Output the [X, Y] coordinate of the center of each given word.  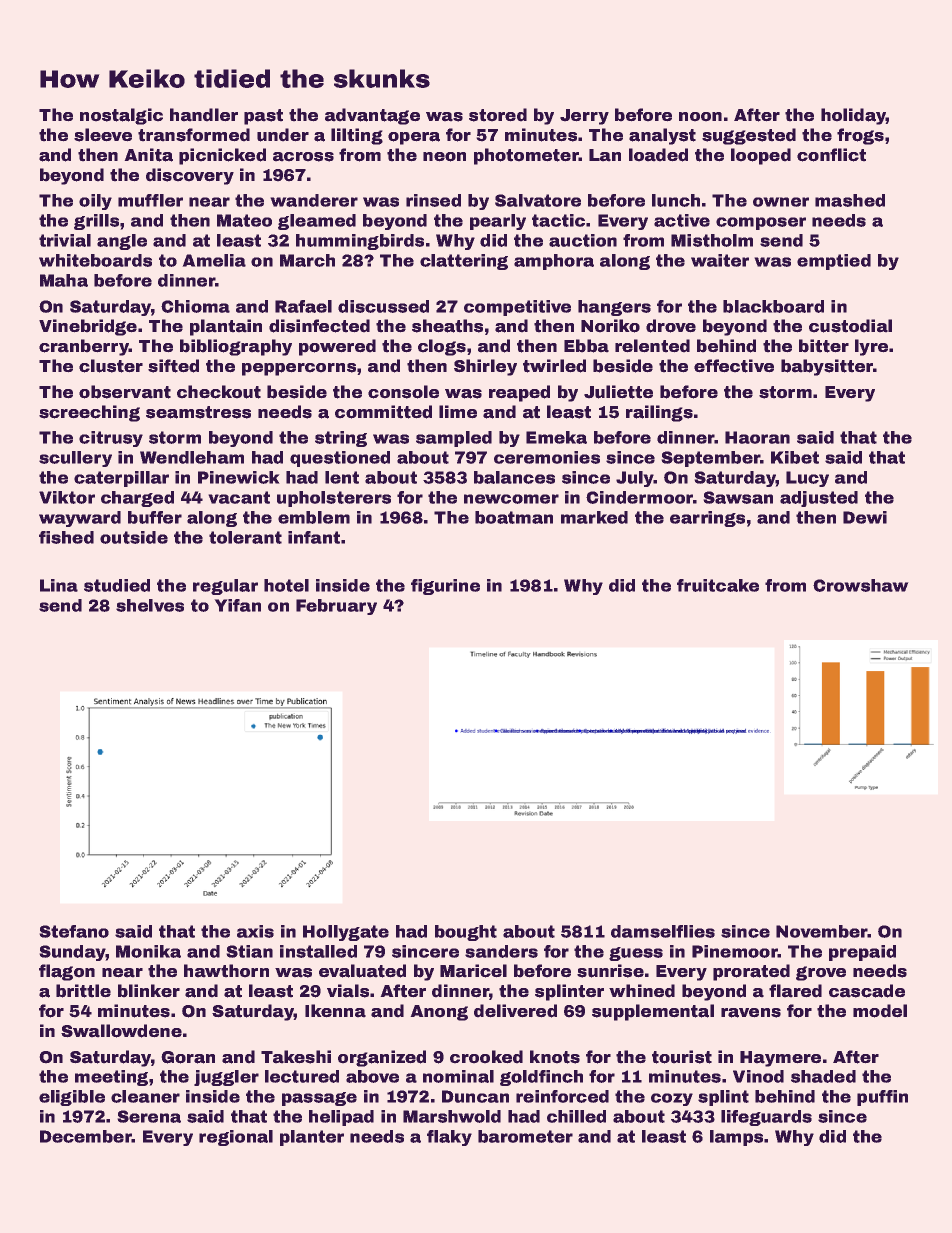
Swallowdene [121, 1031]
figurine [445, 587]
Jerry [584, 117]
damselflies [663, 931]
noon [700, 116]
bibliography [236, 347]
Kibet [795, 457]
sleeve [103, 135]
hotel [286, 585]
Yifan [238, 605]
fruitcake [718, 585]
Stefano [74, 931]
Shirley [485, 367]
